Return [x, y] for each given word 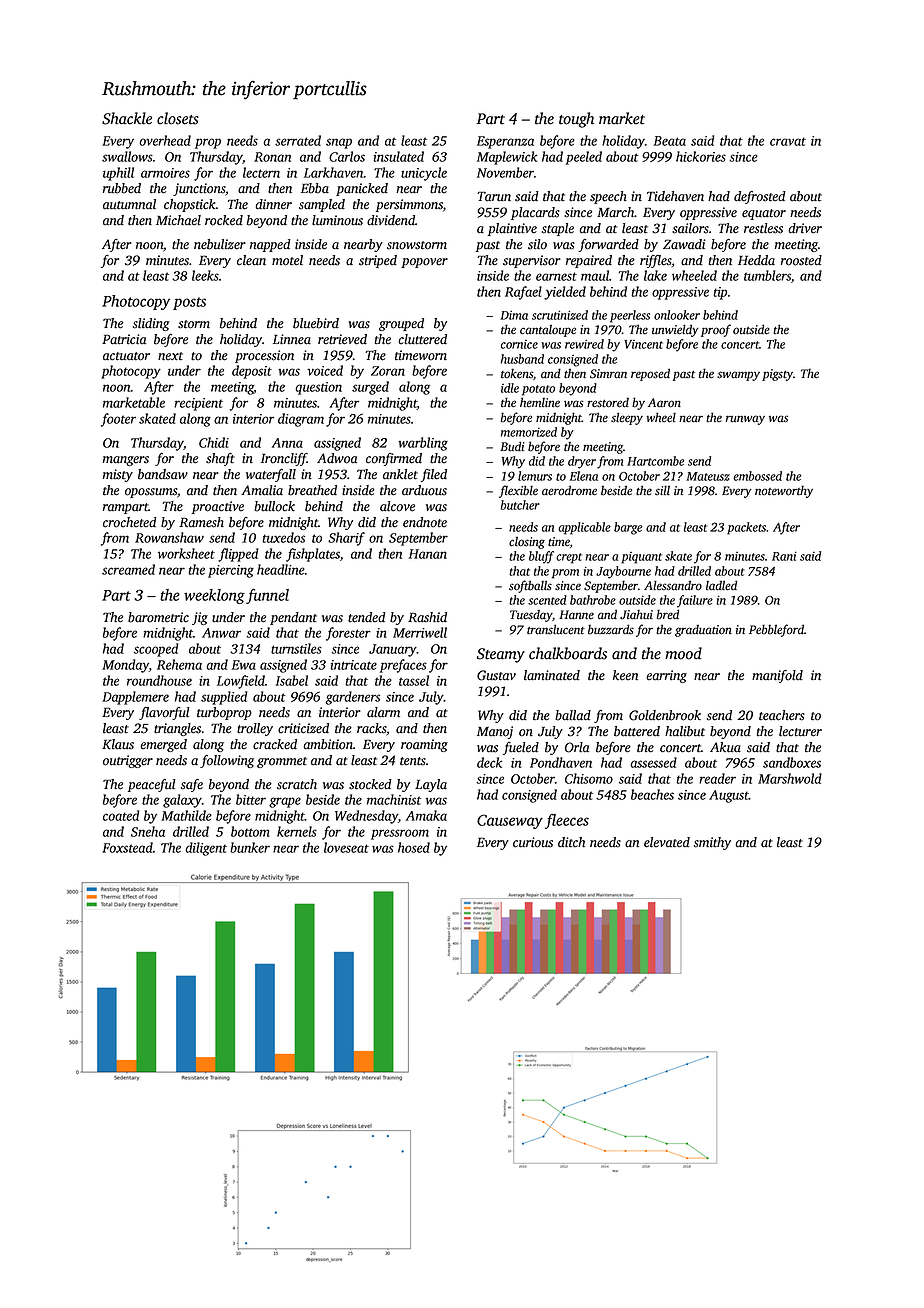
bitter [251, 799]
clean [251, 260]
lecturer [800, 731]
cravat [788, 141]
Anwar [221, 633]
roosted [801, 260]
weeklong [214, 596]
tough [576, 120]
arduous [424, 490]
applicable [584, 528]
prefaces [403, 666]
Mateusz [708, 476]
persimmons [409, 205]
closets [178, 118]
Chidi [214, 442]
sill [662, 491]
